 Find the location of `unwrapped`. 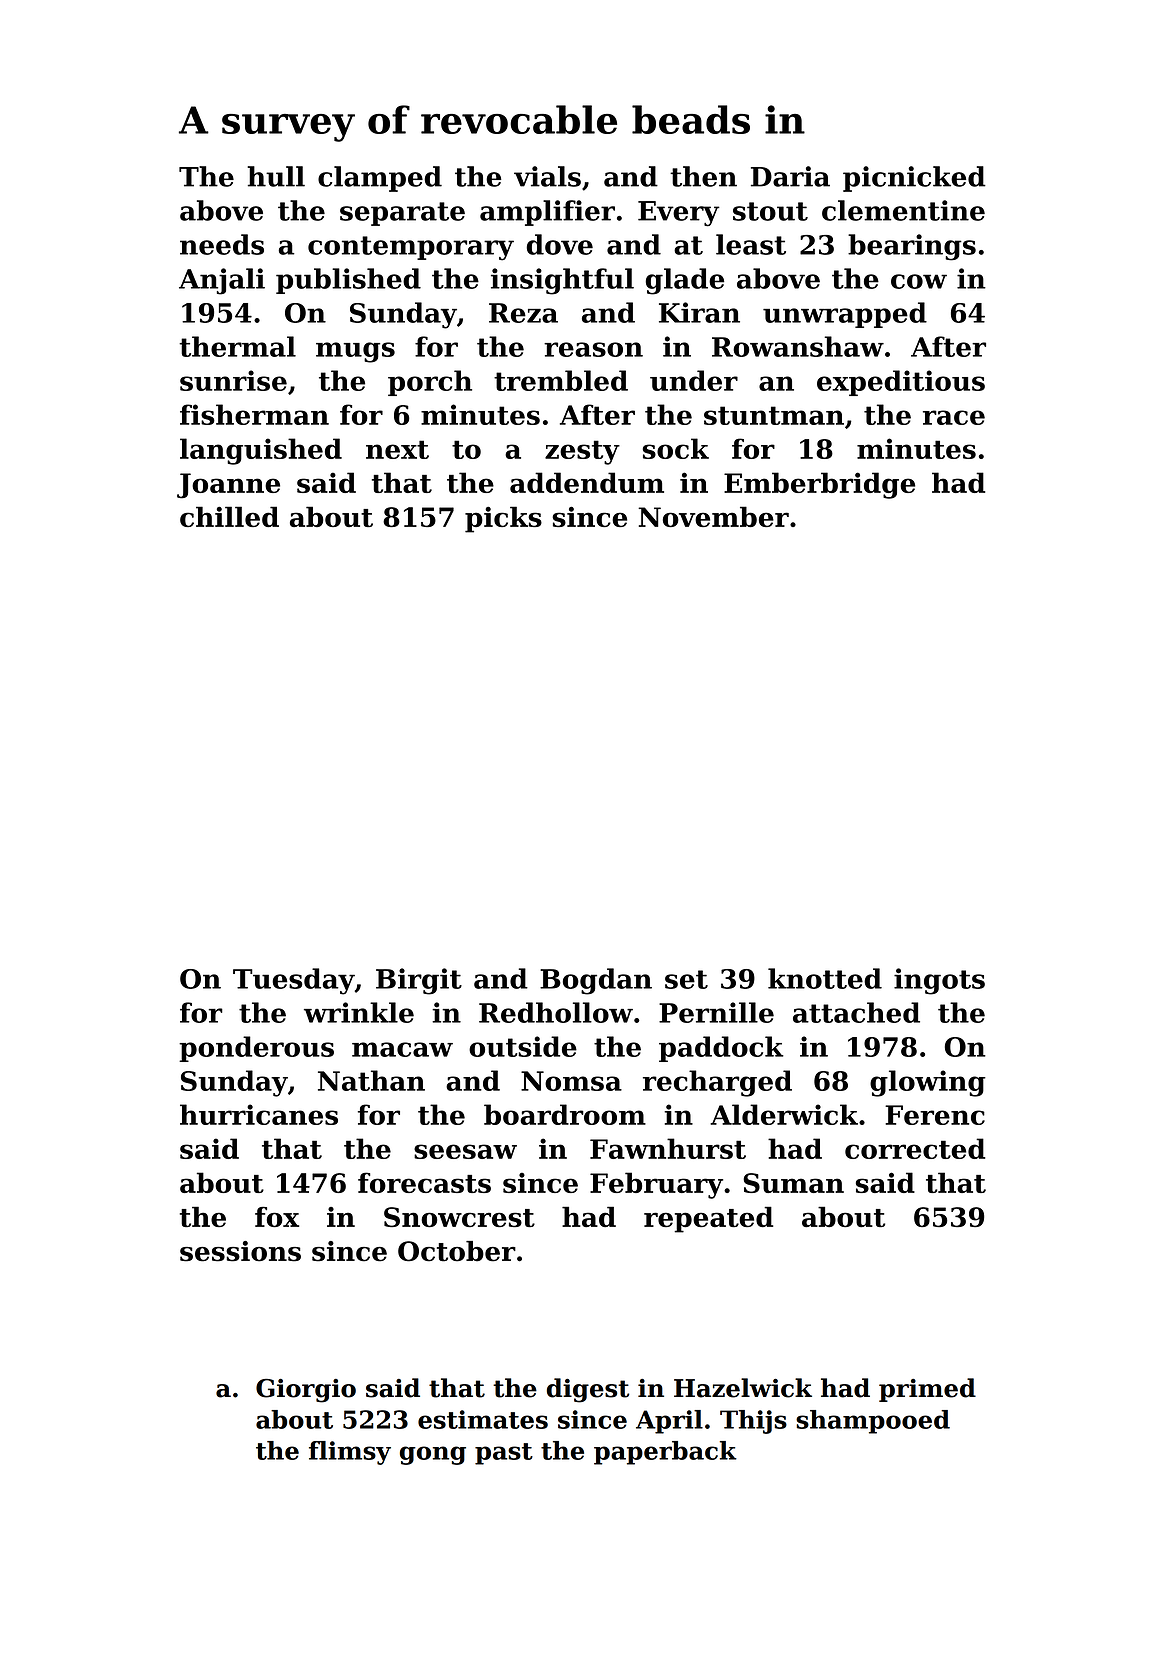

unwrapped is located at coordinates (845, 315).
